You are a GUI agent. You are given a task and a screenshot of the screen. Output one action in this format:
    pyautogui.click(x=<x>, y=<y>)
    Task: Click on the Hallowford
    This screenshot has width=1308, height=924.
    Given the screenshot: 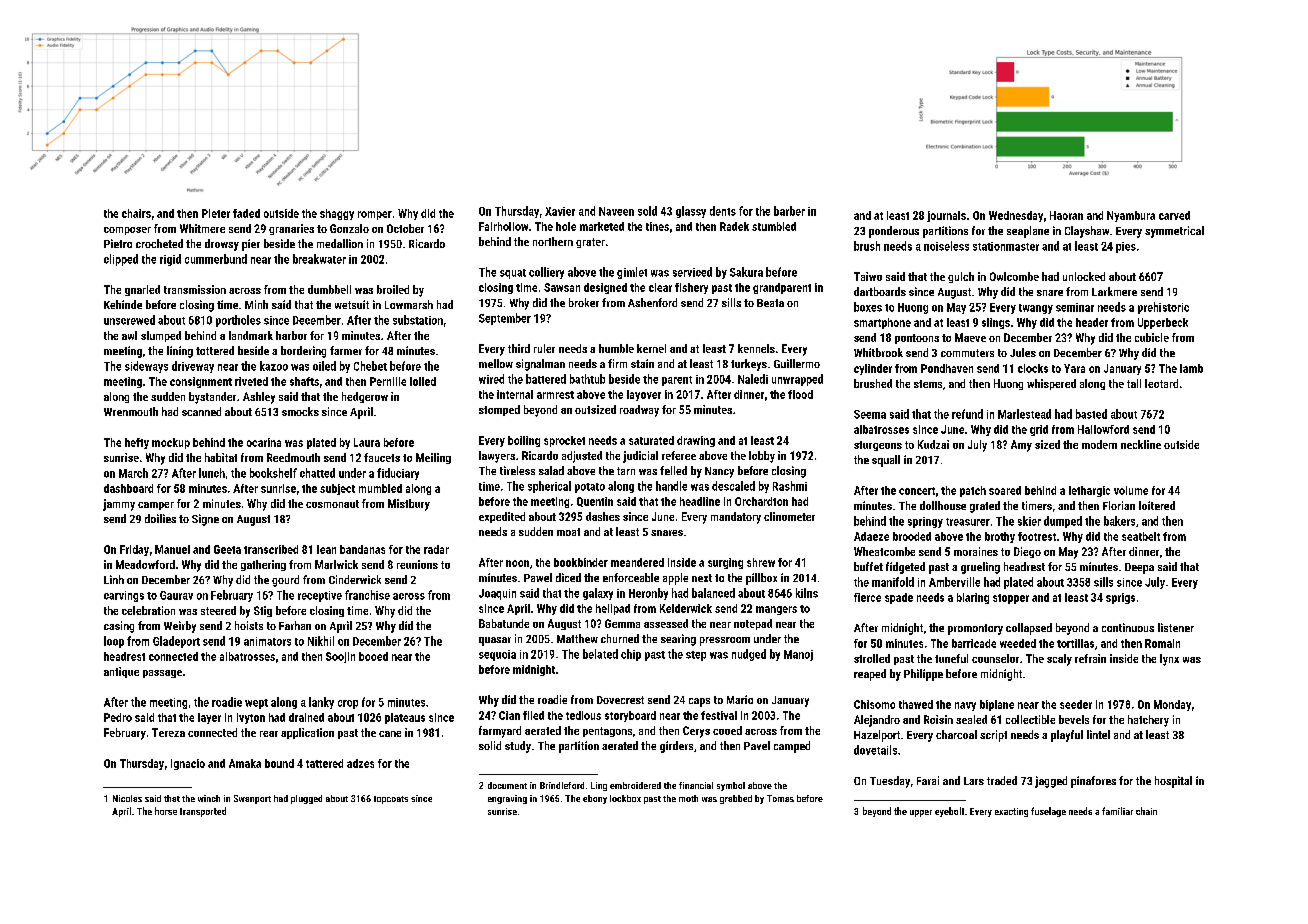 What is the action you would take?
    pyautogui.click(x=1103, y=429)
